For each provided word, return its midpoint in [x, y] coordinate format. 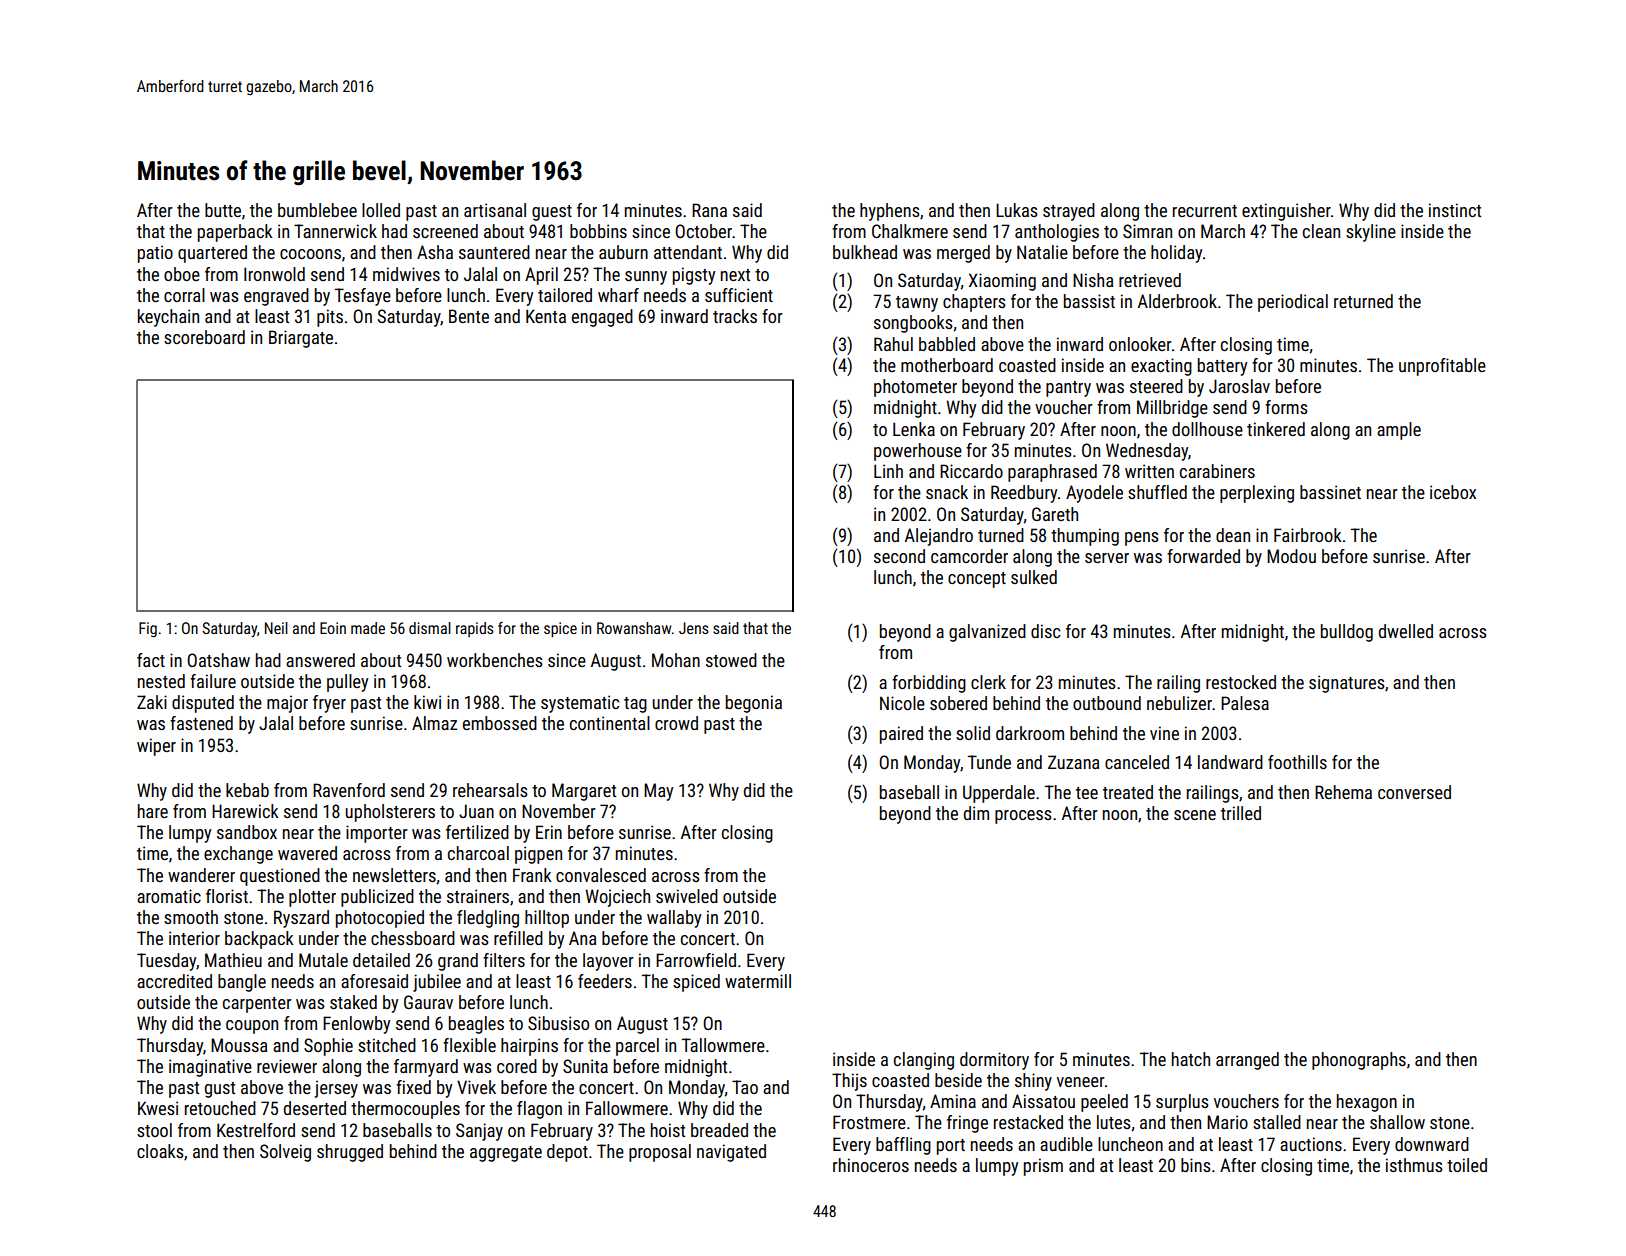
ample [1399, 431]
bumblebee [317, 210]
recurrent [1205, 211]
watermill [758, 981]
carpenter [257, 1005]
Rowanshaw [634, 628]
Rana [709, 210]
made [368, 628]
